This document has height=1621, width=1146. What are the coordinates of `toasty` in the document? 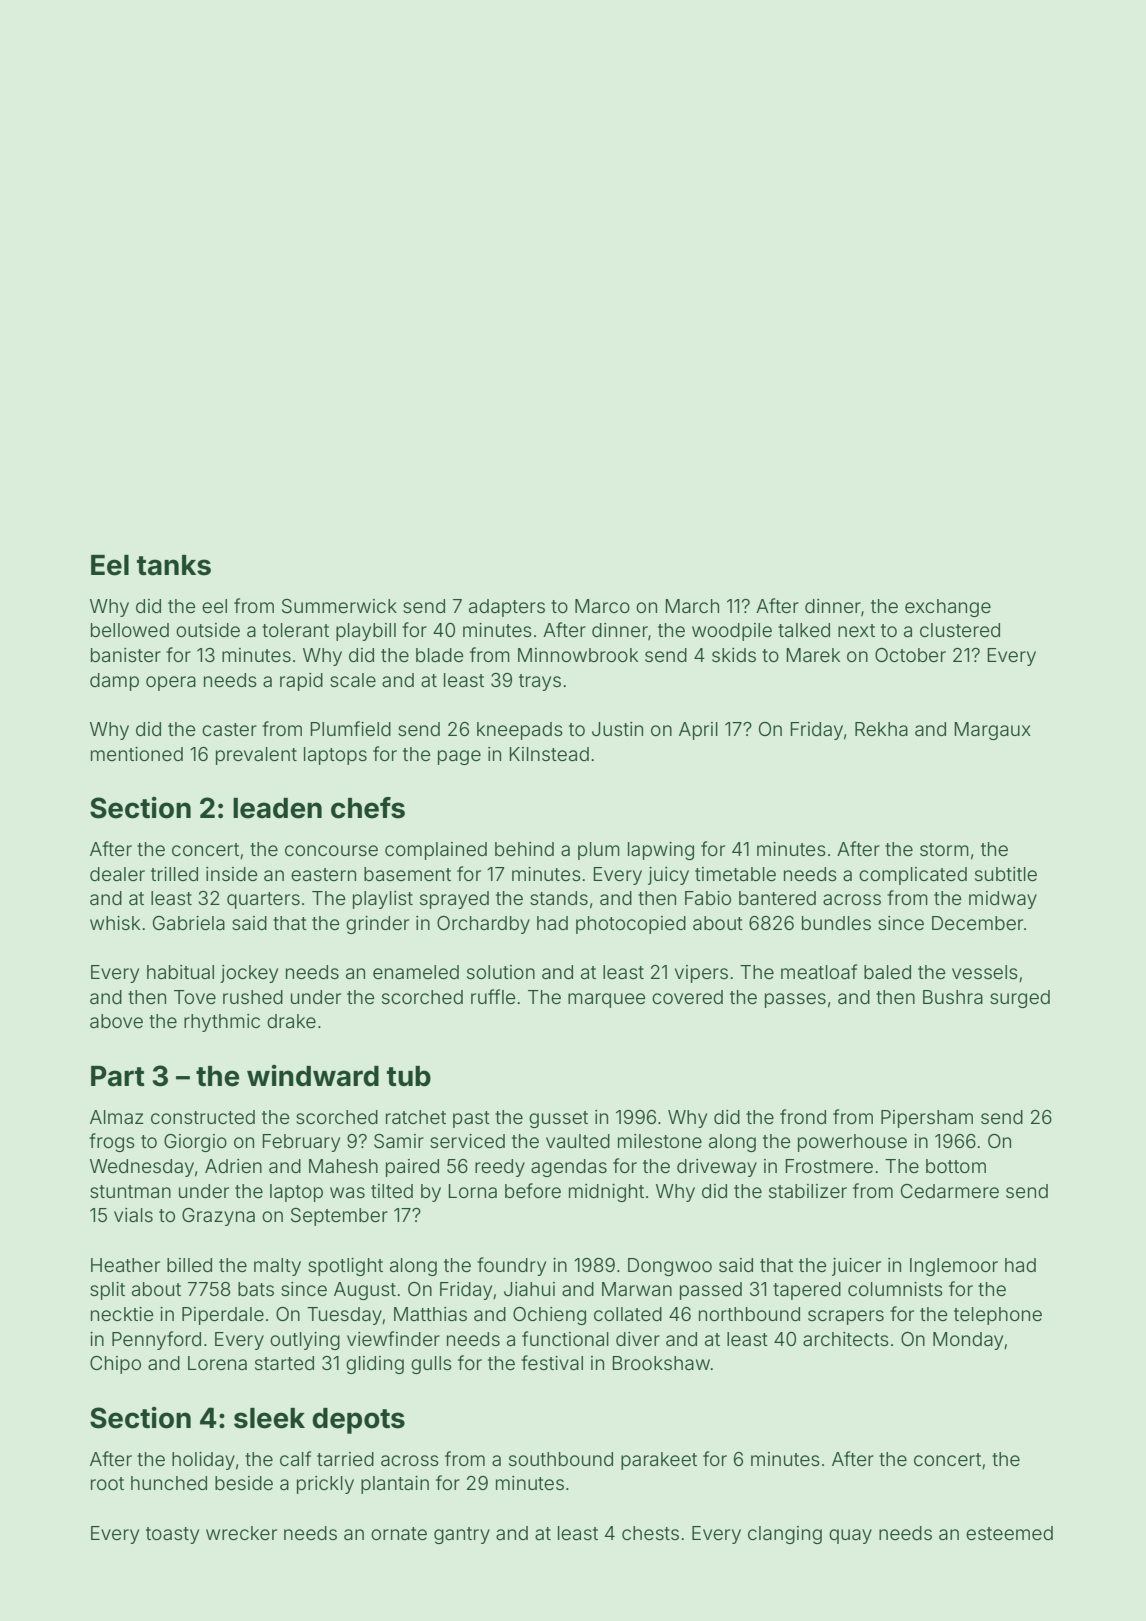 It's located at (172, 1535).
